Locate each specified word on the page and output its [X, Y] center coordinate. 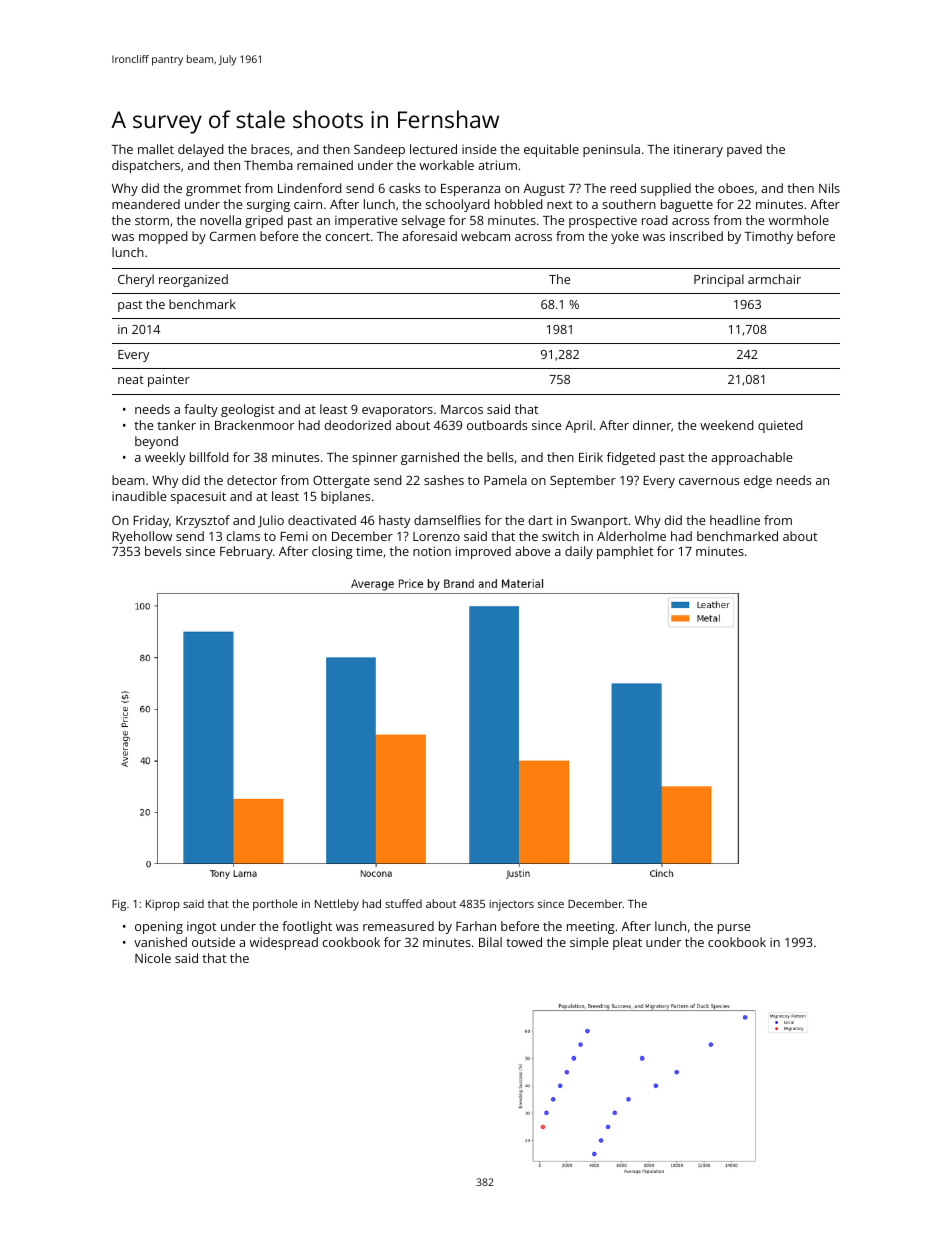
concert [347, 236]
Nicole [153, 958]
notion [432, 551]
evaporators [397, 411]
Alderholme [631, 536]
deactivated [322, 520]
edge [758, 481]
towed [524, 942]
